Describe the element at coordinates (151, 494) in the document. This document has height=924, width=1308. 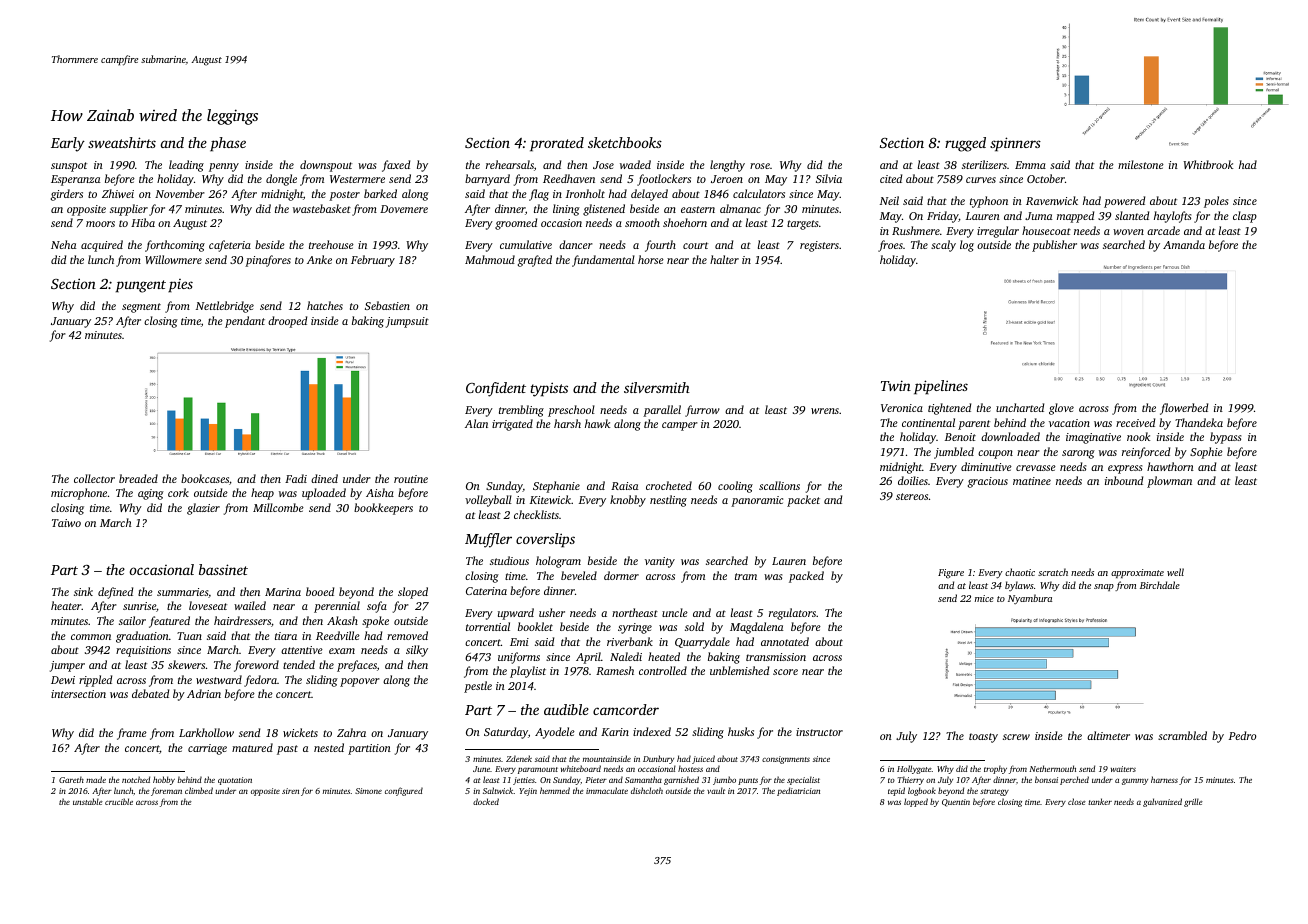
I see `aging` at that location.
